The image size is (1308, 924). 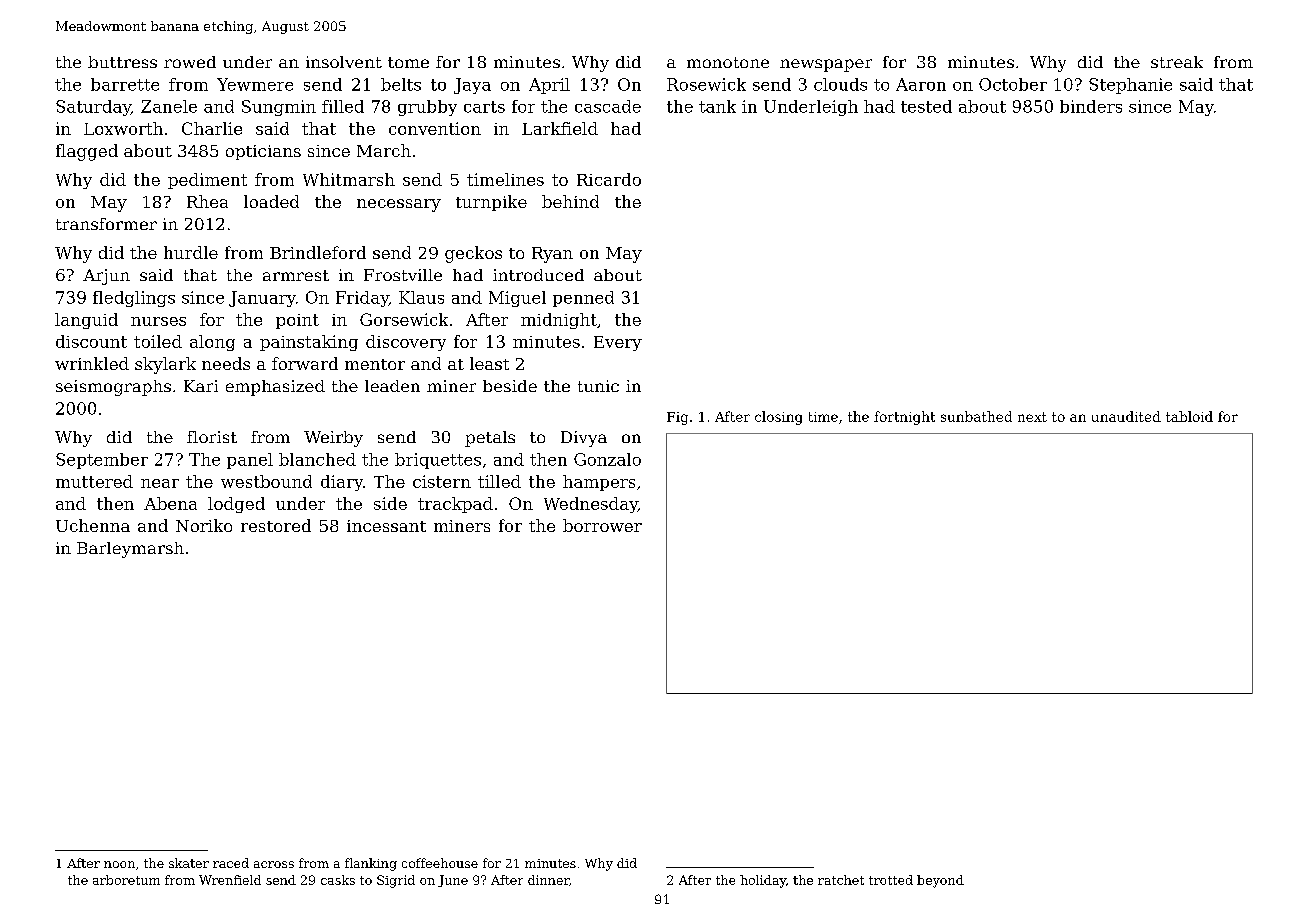 What do you see at coordinates (230, 880) in the page?
I see `Wrenfield` at bounding box center [230, 880].
